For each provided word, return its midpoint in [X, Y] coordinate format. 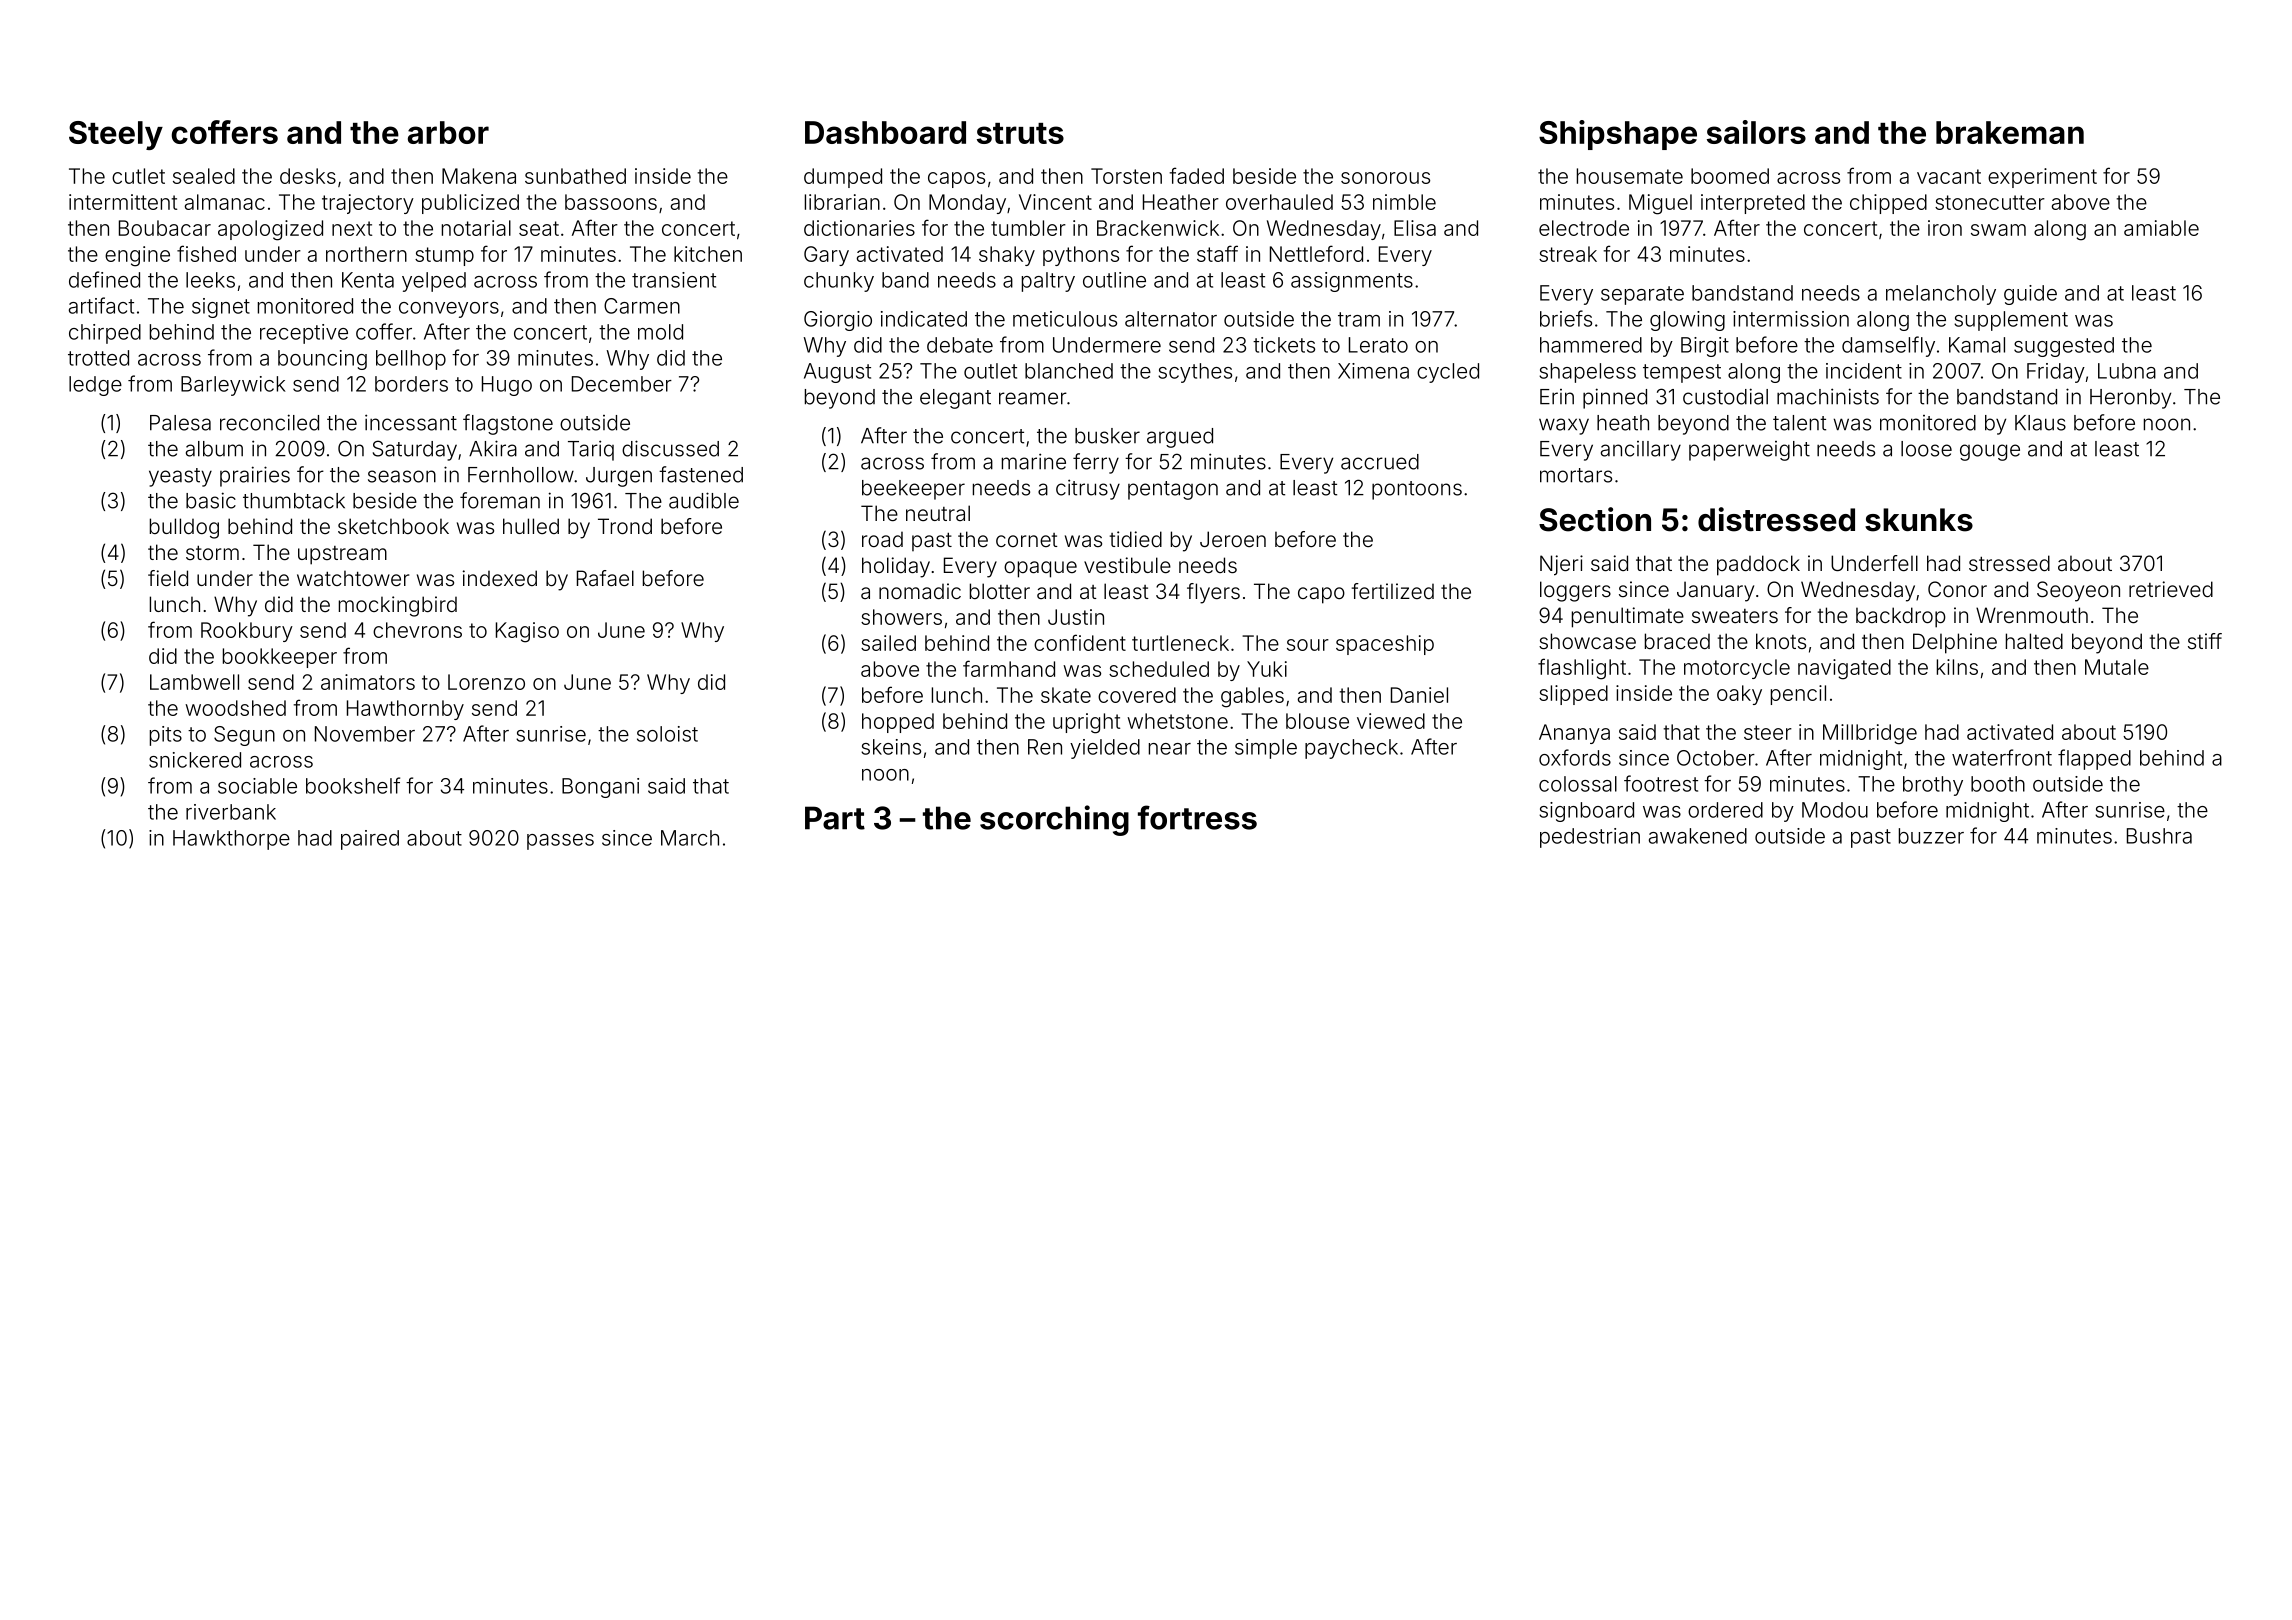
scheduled [1159, 669]
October [1716, 758]
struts [1020, 133]
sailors [1756, 132]
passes [560, 842]
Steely [116, 135]
